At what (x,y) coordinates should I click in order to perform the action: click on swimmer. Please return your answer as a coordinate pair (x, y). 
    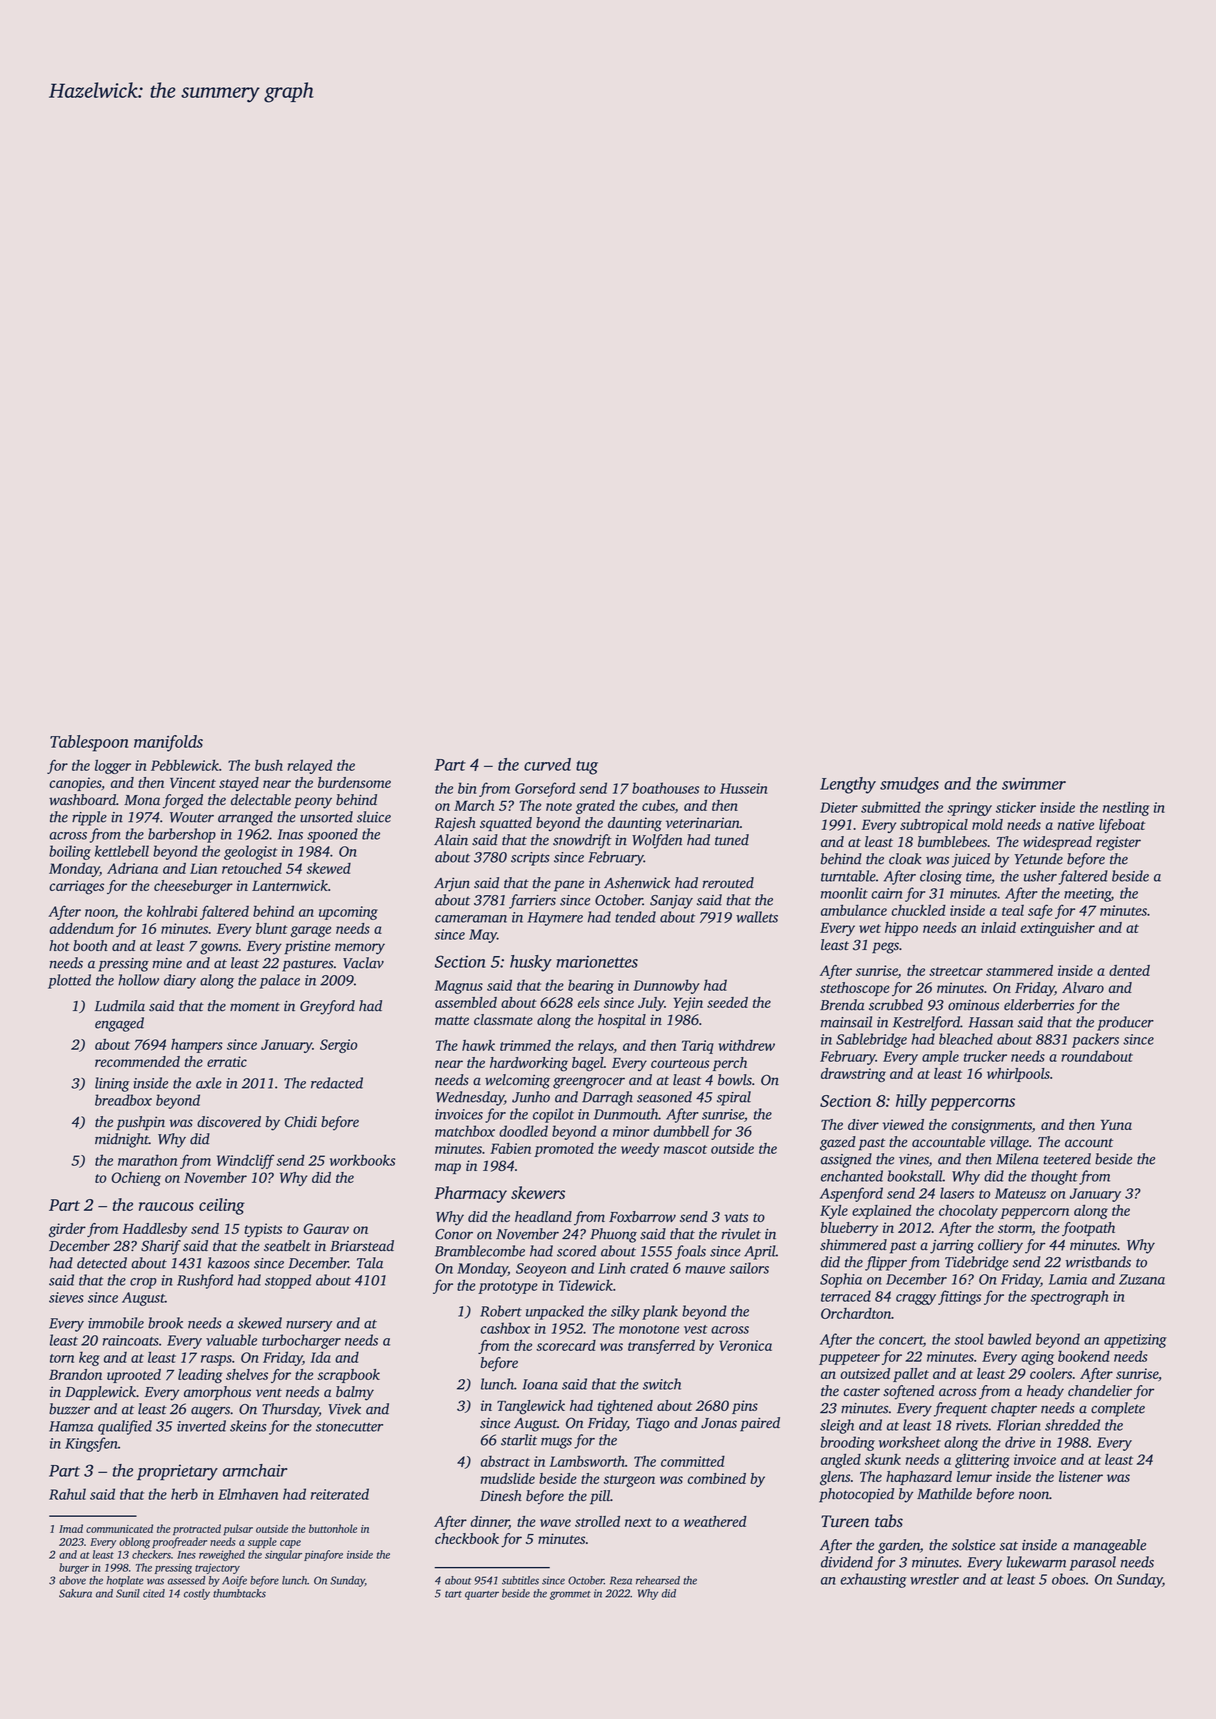
    Looking at the image, I should click on (1034, 783).
